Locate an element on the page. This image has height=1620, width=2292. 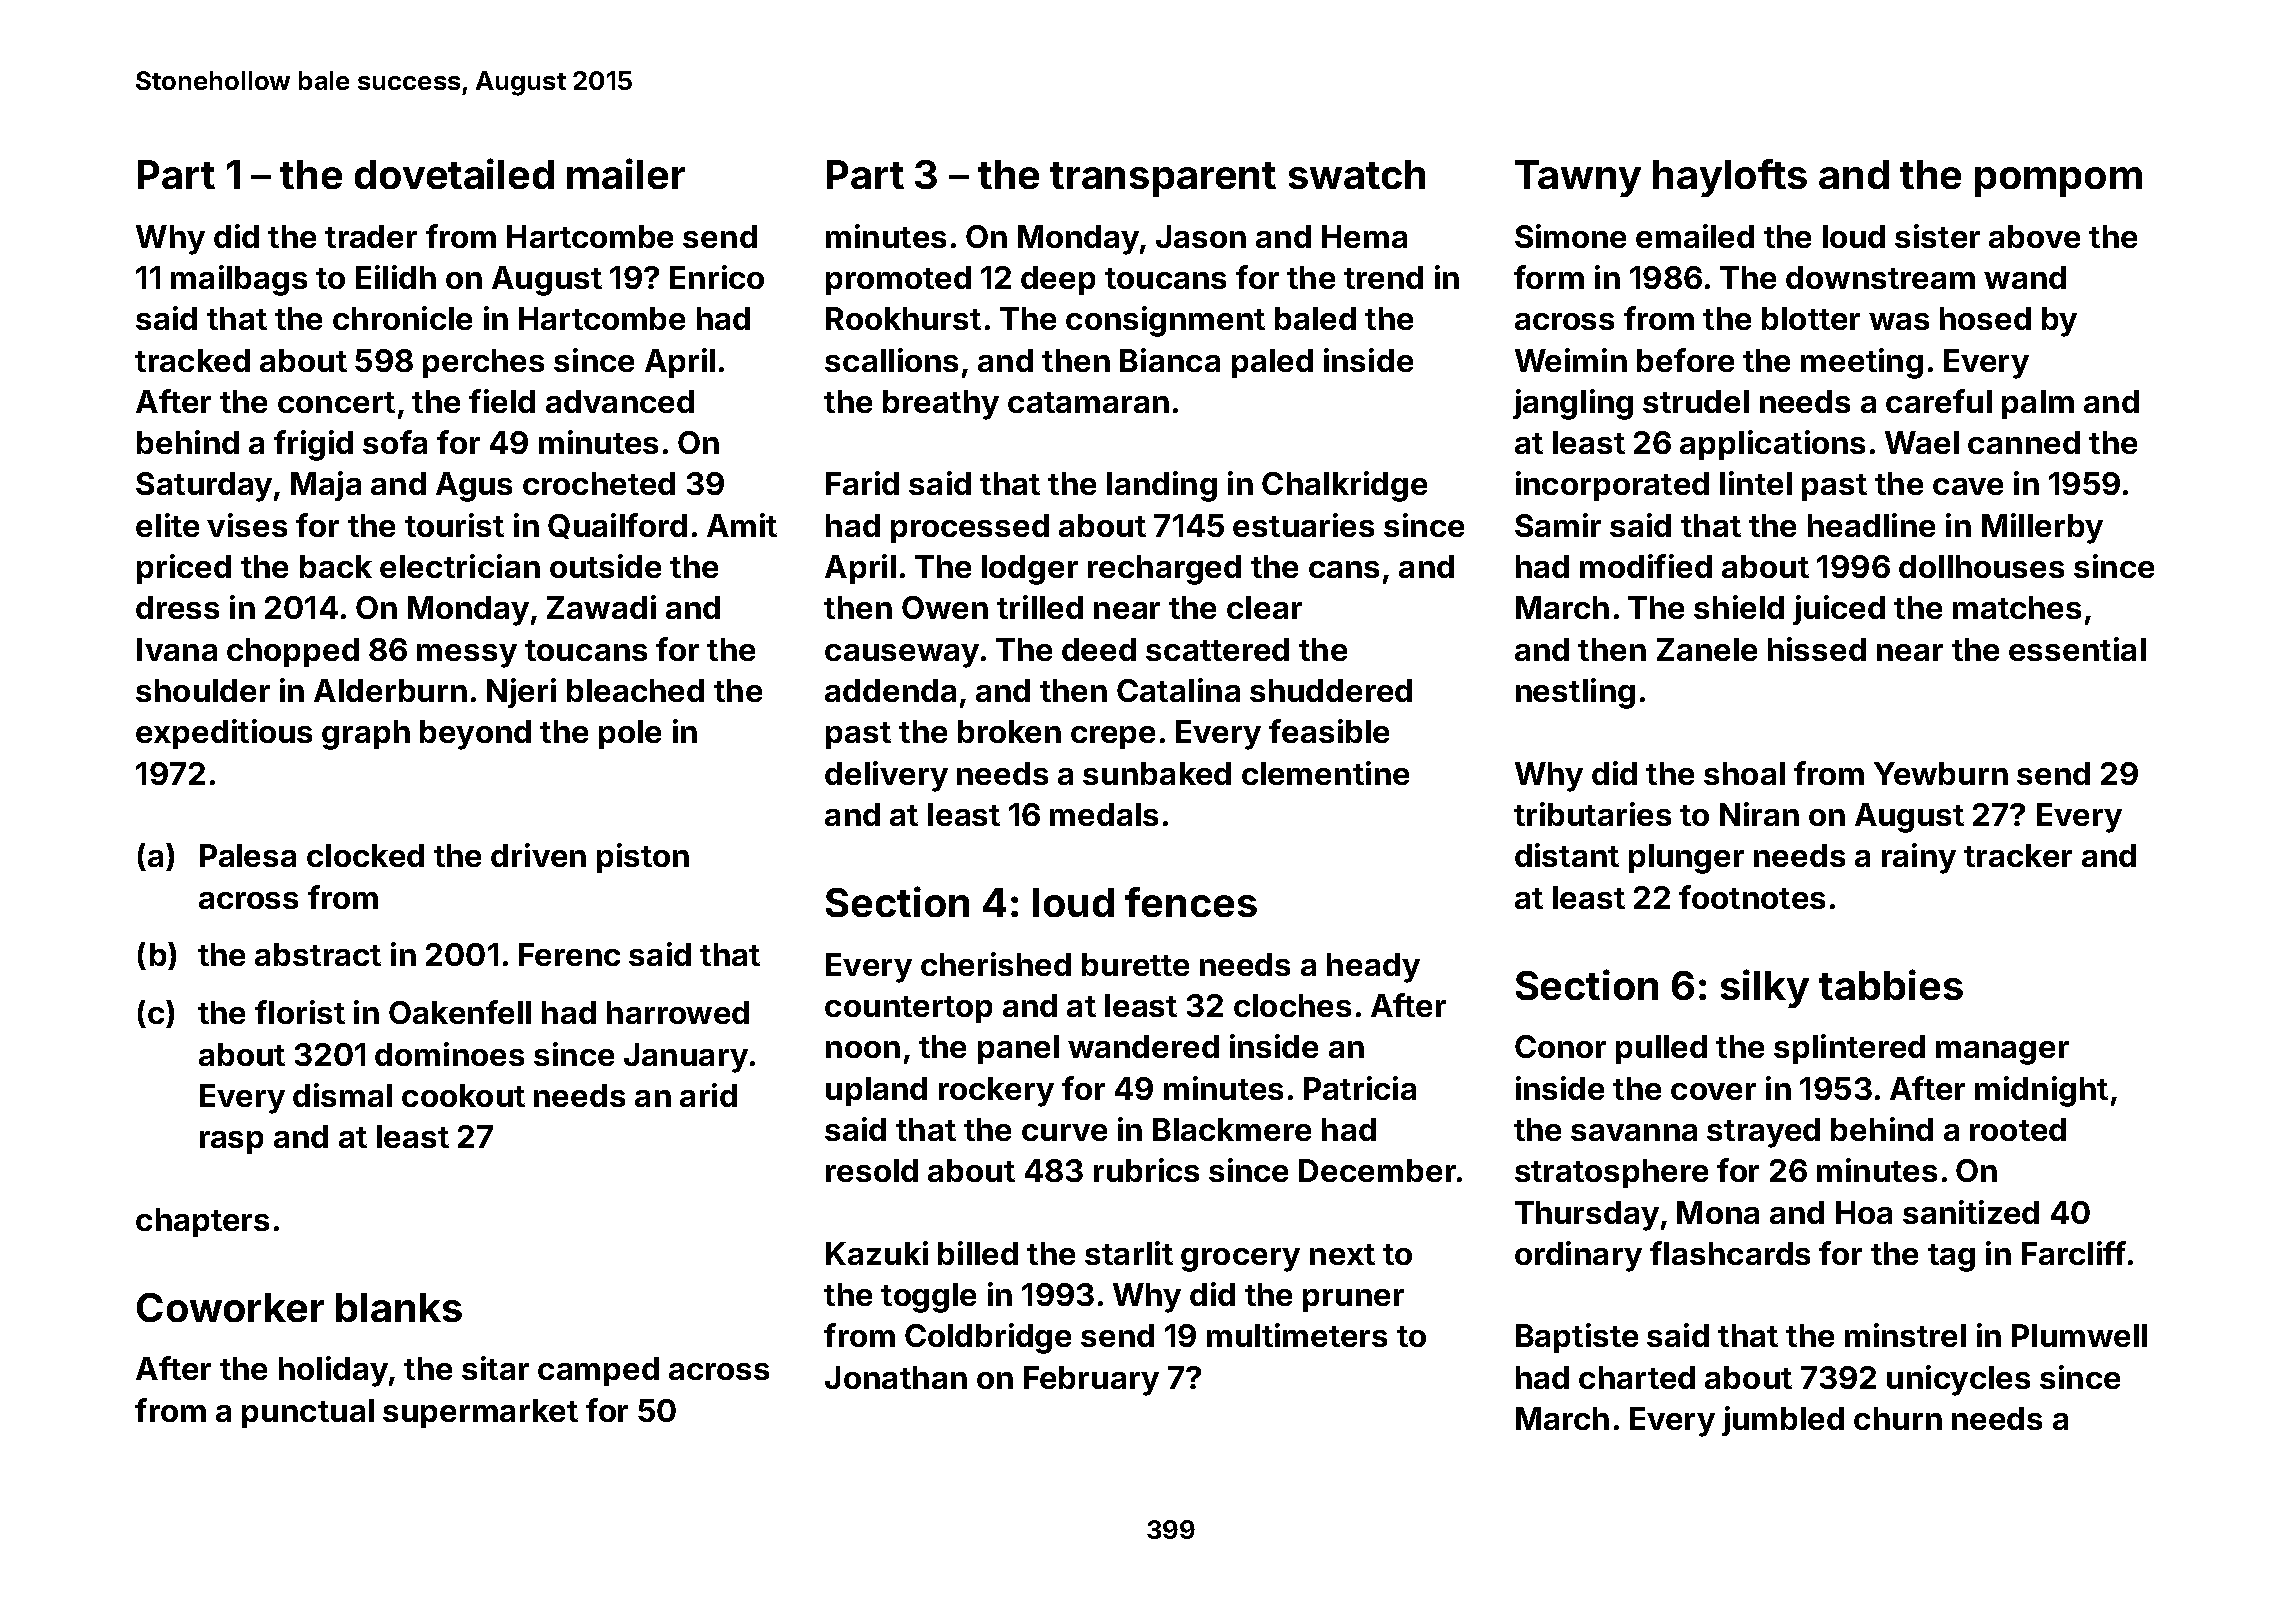
unicycles is located at coordinates (1958, 1380).
